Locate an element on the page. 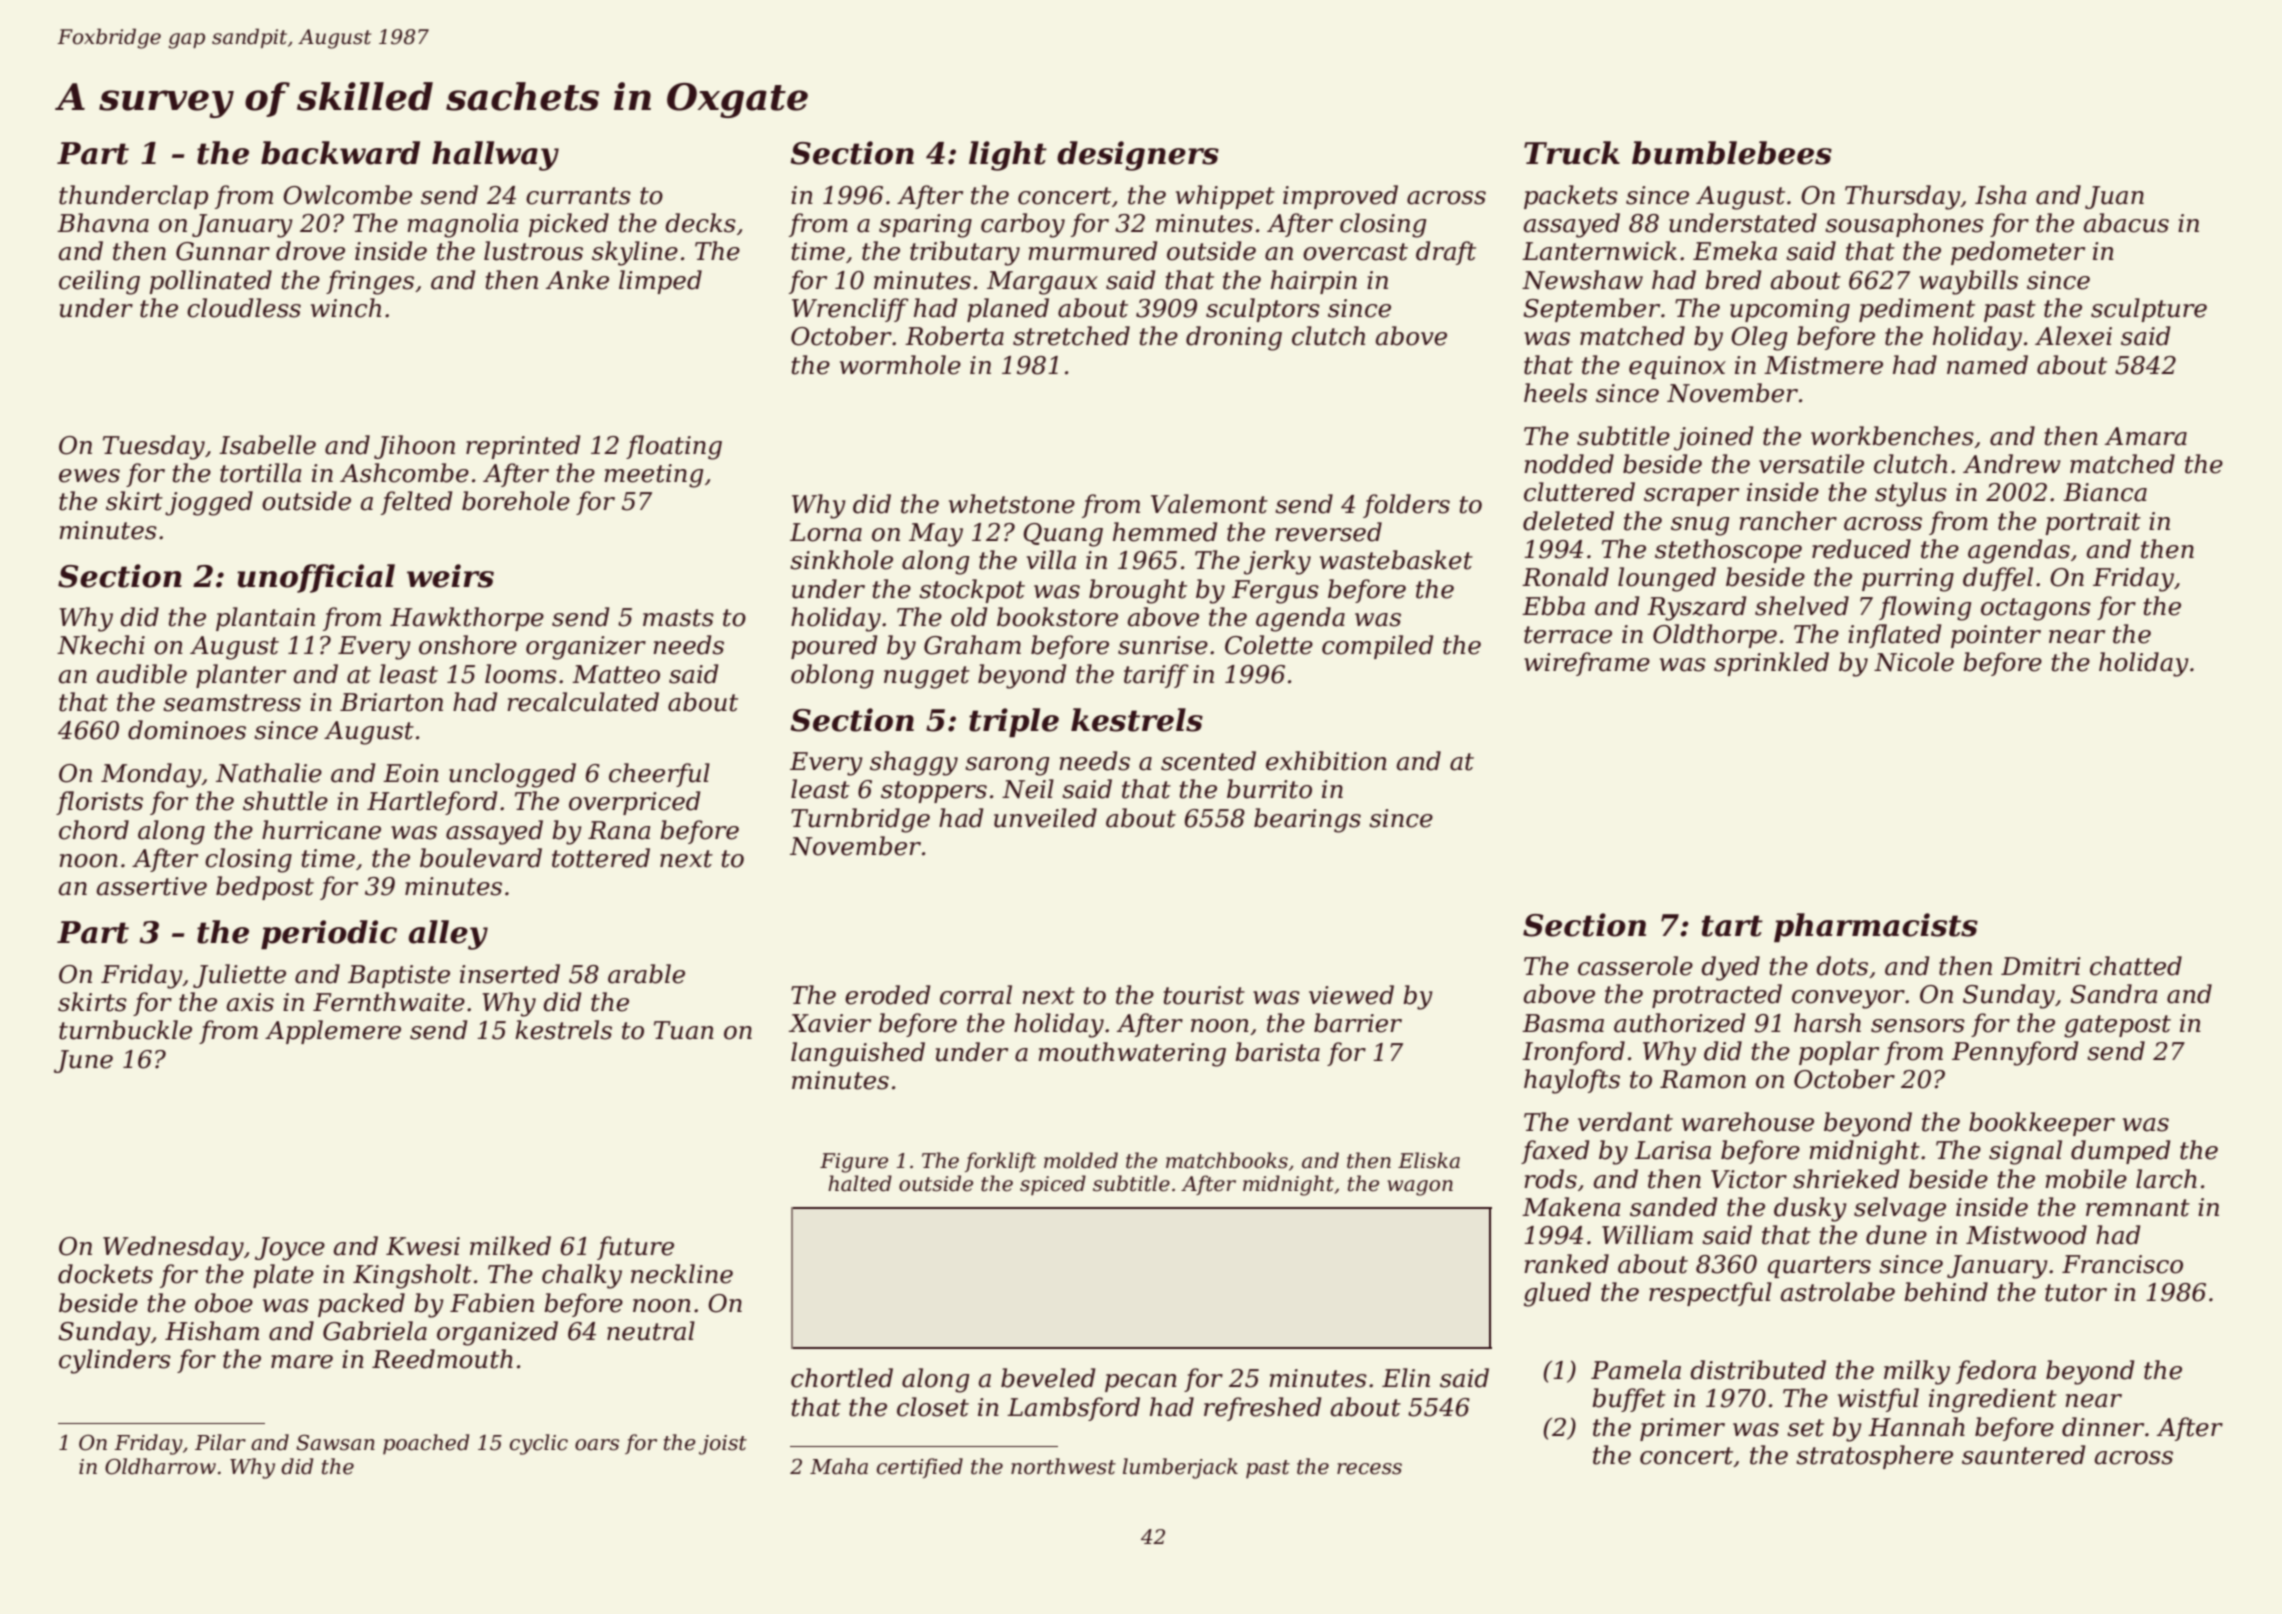 The width and height of the page is (2282, 1614). limped is located at coordinates (660, 282).
